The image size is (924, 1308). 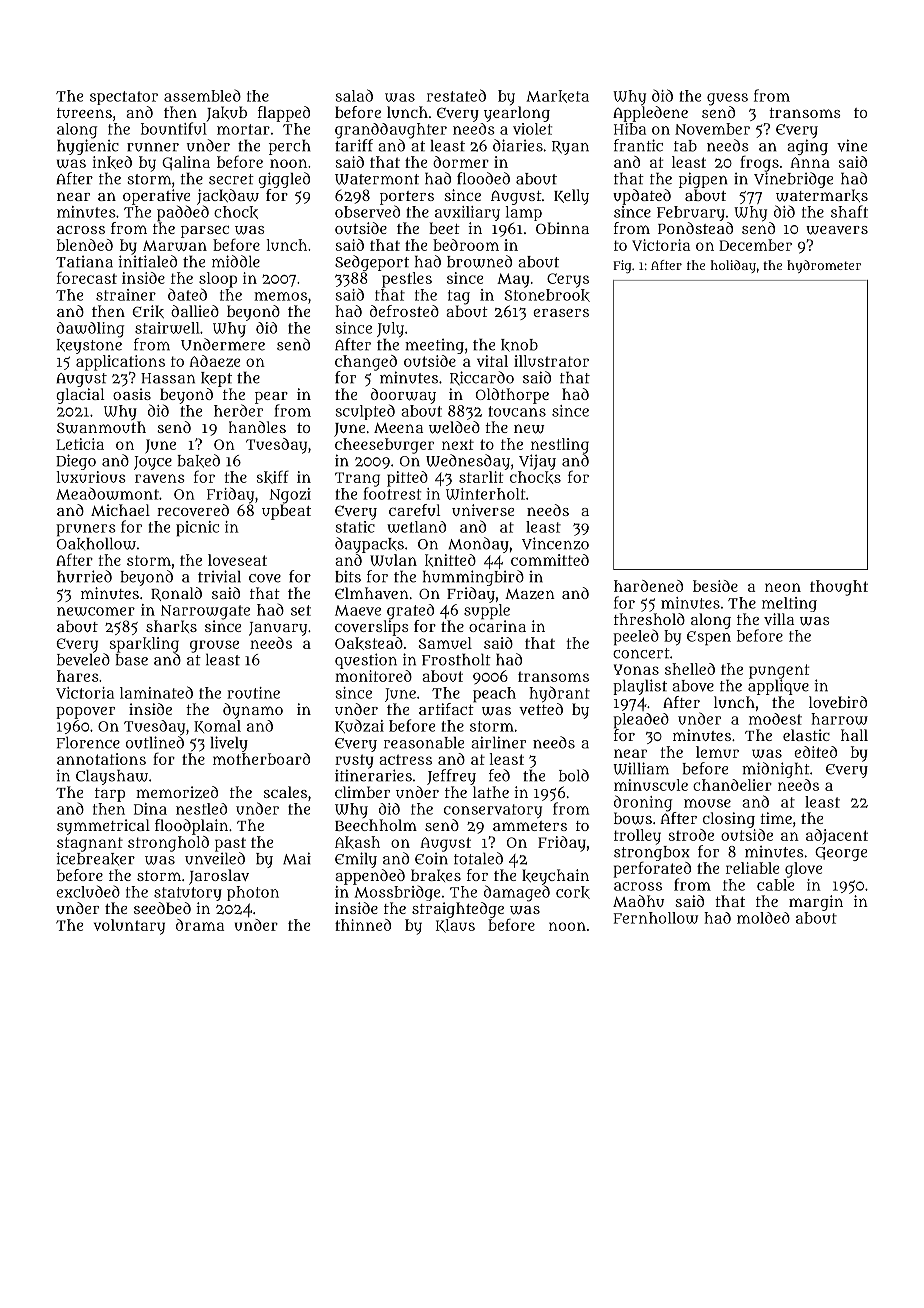 I want to click on baked, so click(x=198, y=461).
